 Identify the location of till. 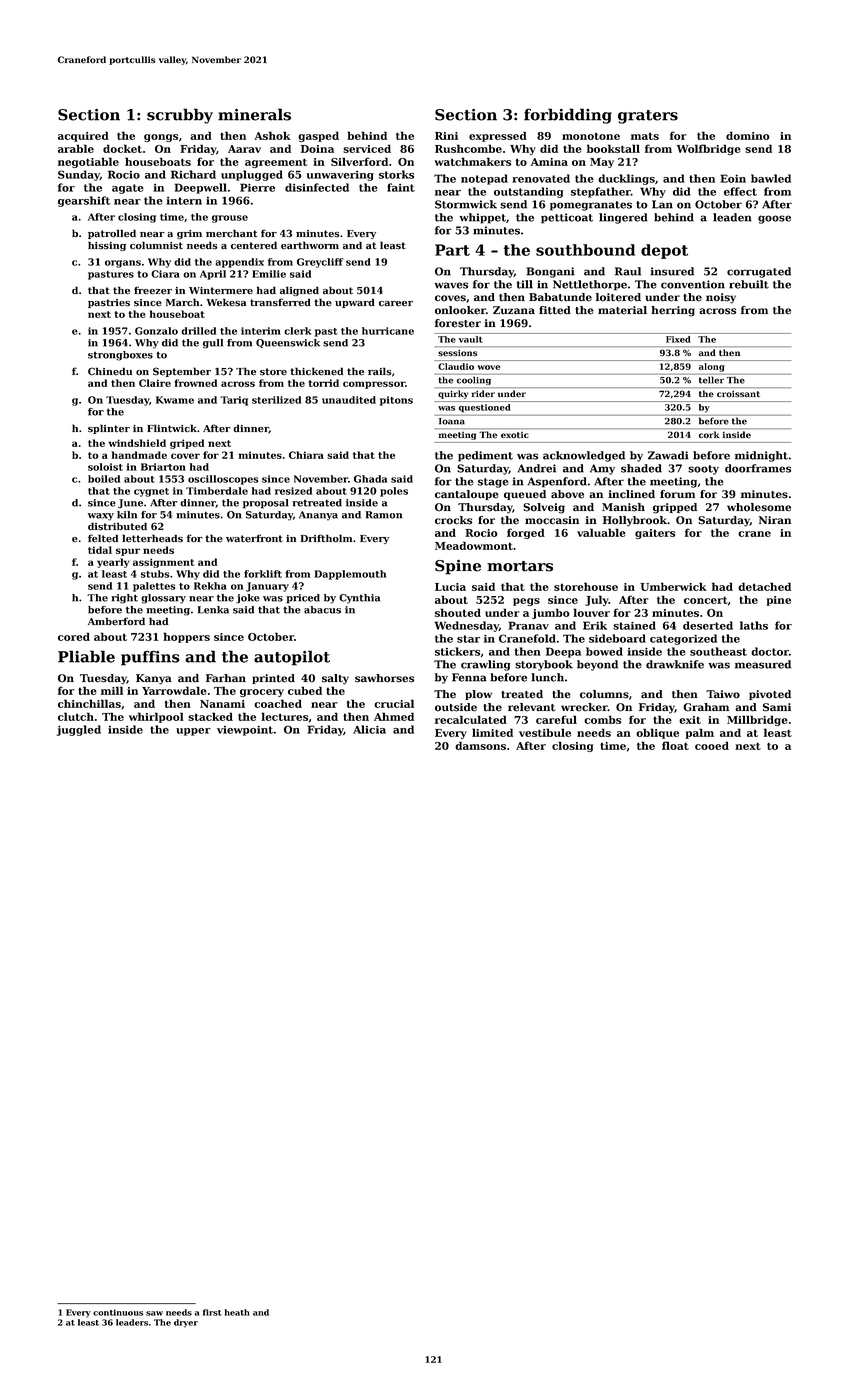
(525, 284).
